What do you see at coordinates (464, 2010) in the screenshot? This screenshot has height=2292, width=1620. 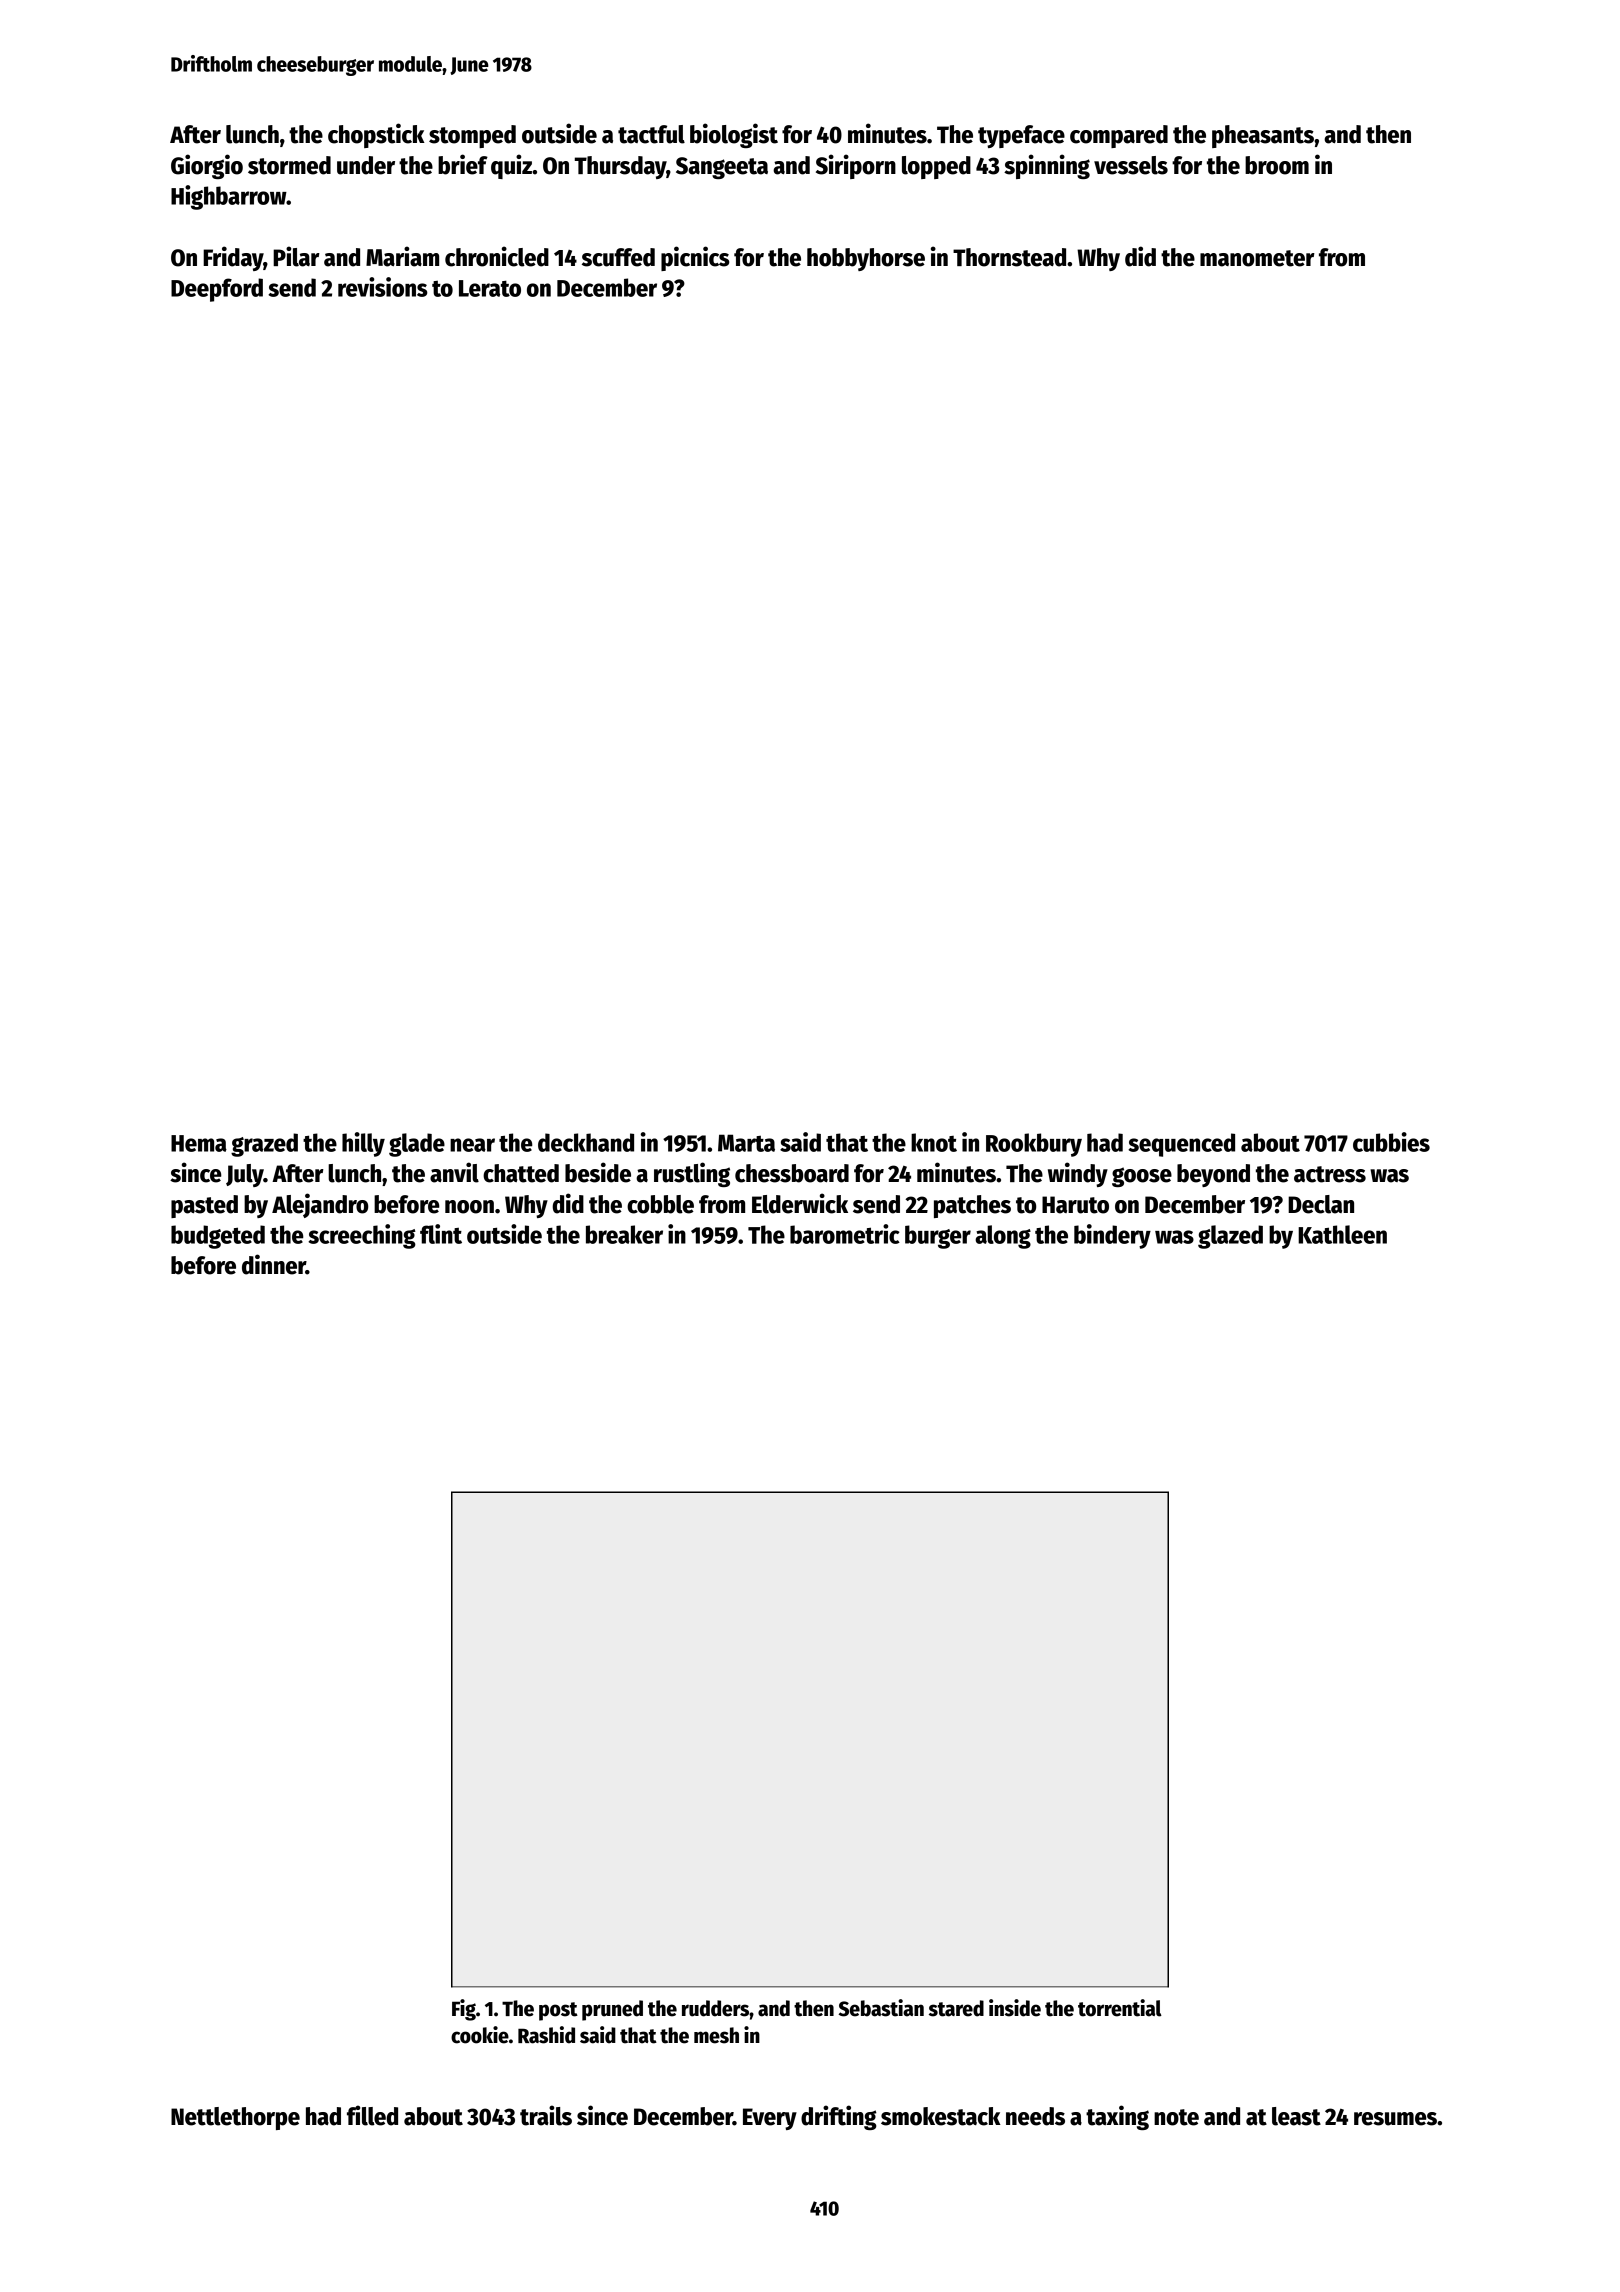 I see `Fig` at bounding box center [464, 2010].
